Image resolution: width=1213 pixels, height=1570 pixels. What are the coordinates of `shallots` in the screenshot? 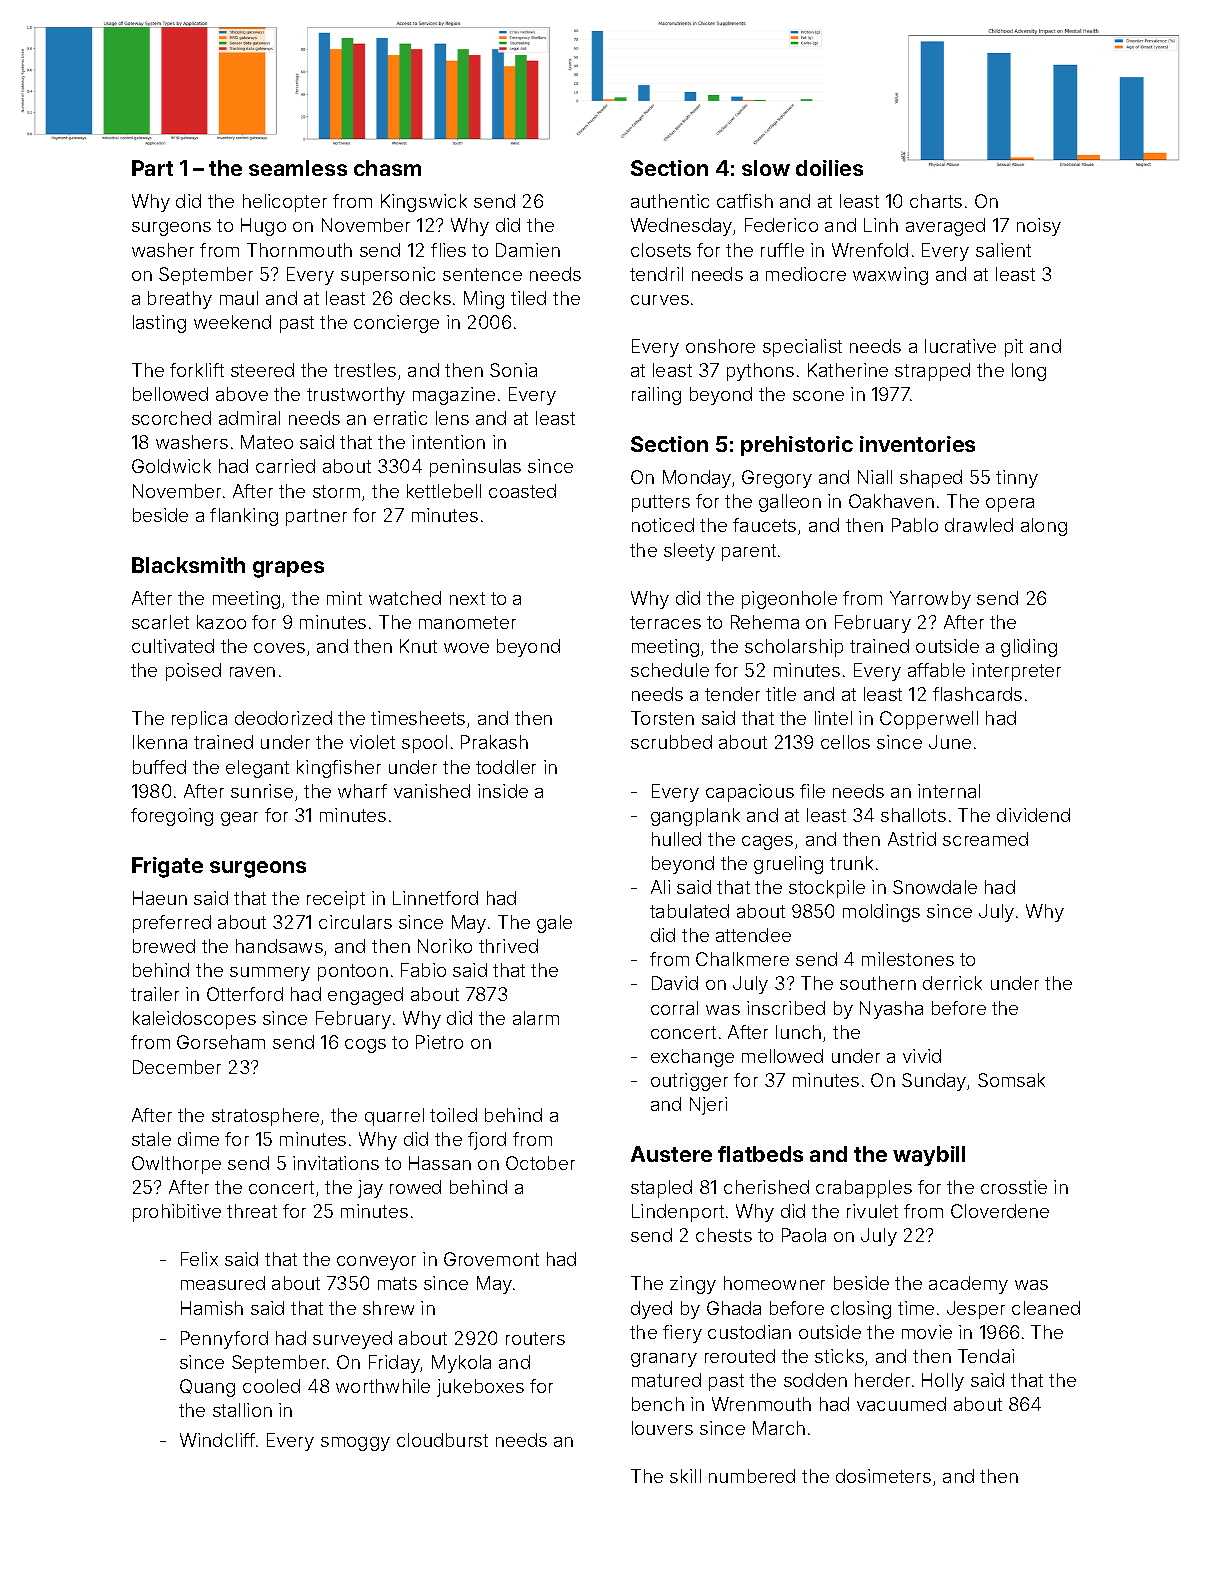 It's located at (913, 815).
